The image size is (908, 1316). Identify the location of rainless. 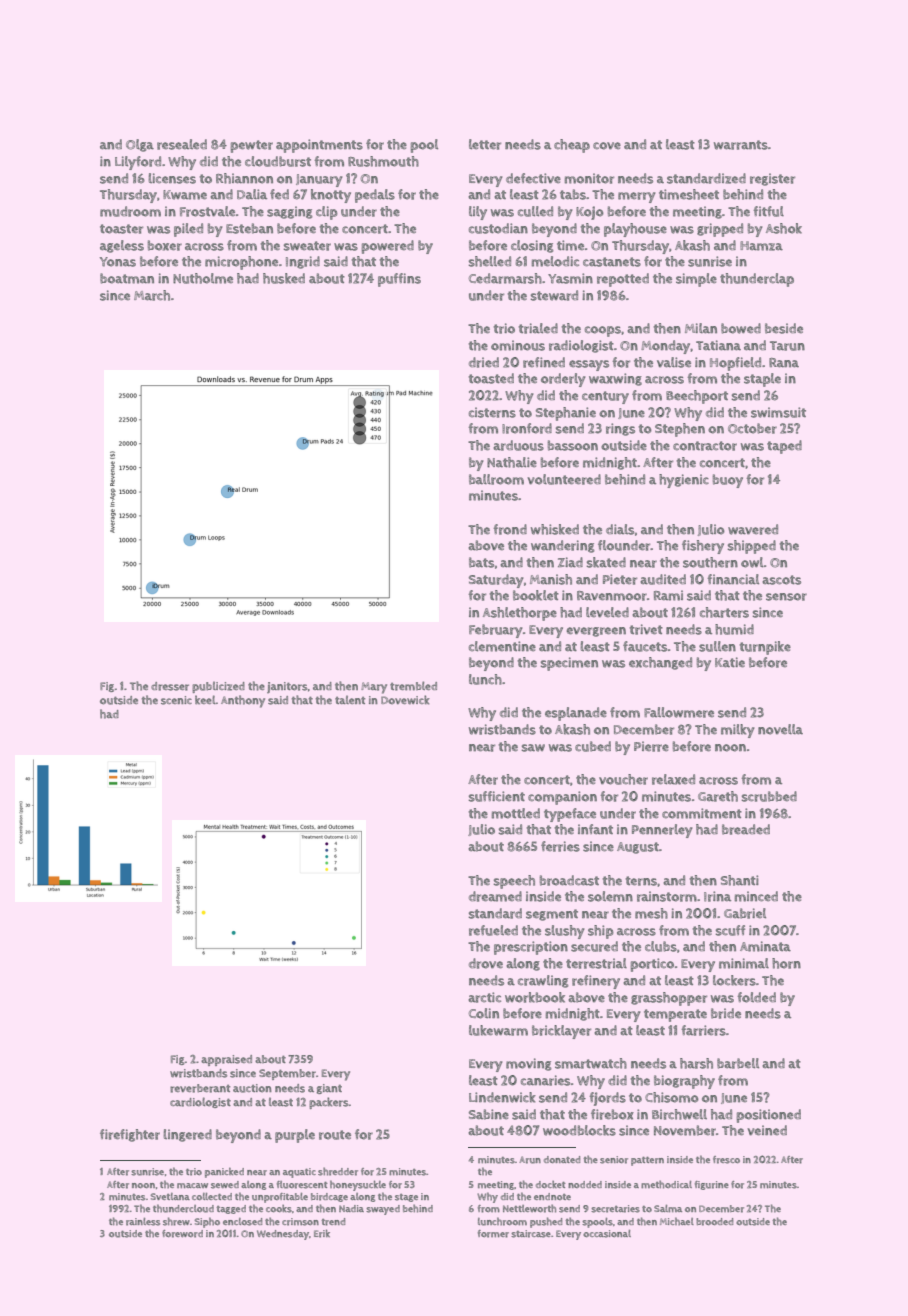
(143, 1222).
